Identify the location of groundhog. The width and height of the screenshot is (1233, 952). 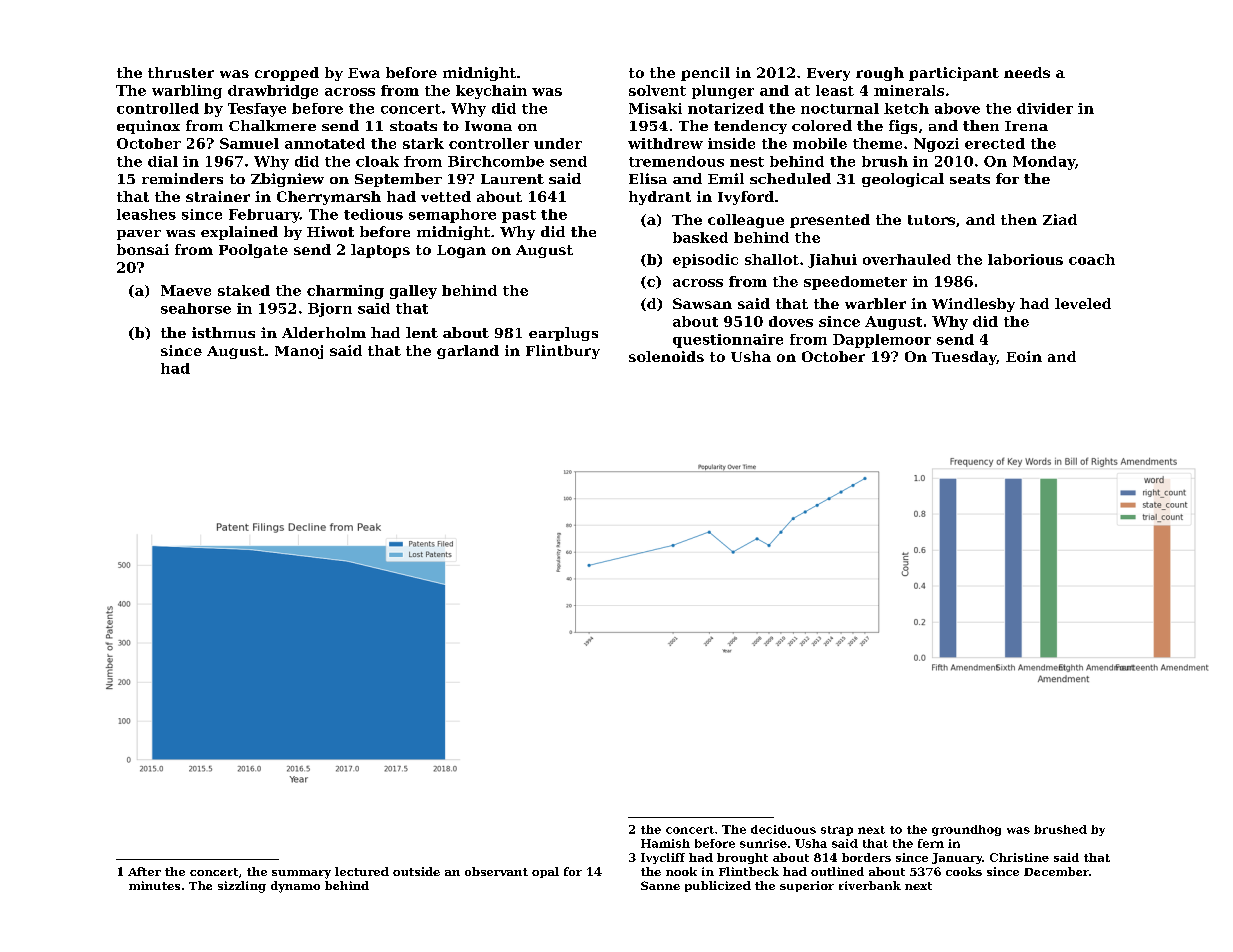
(966, 830).
